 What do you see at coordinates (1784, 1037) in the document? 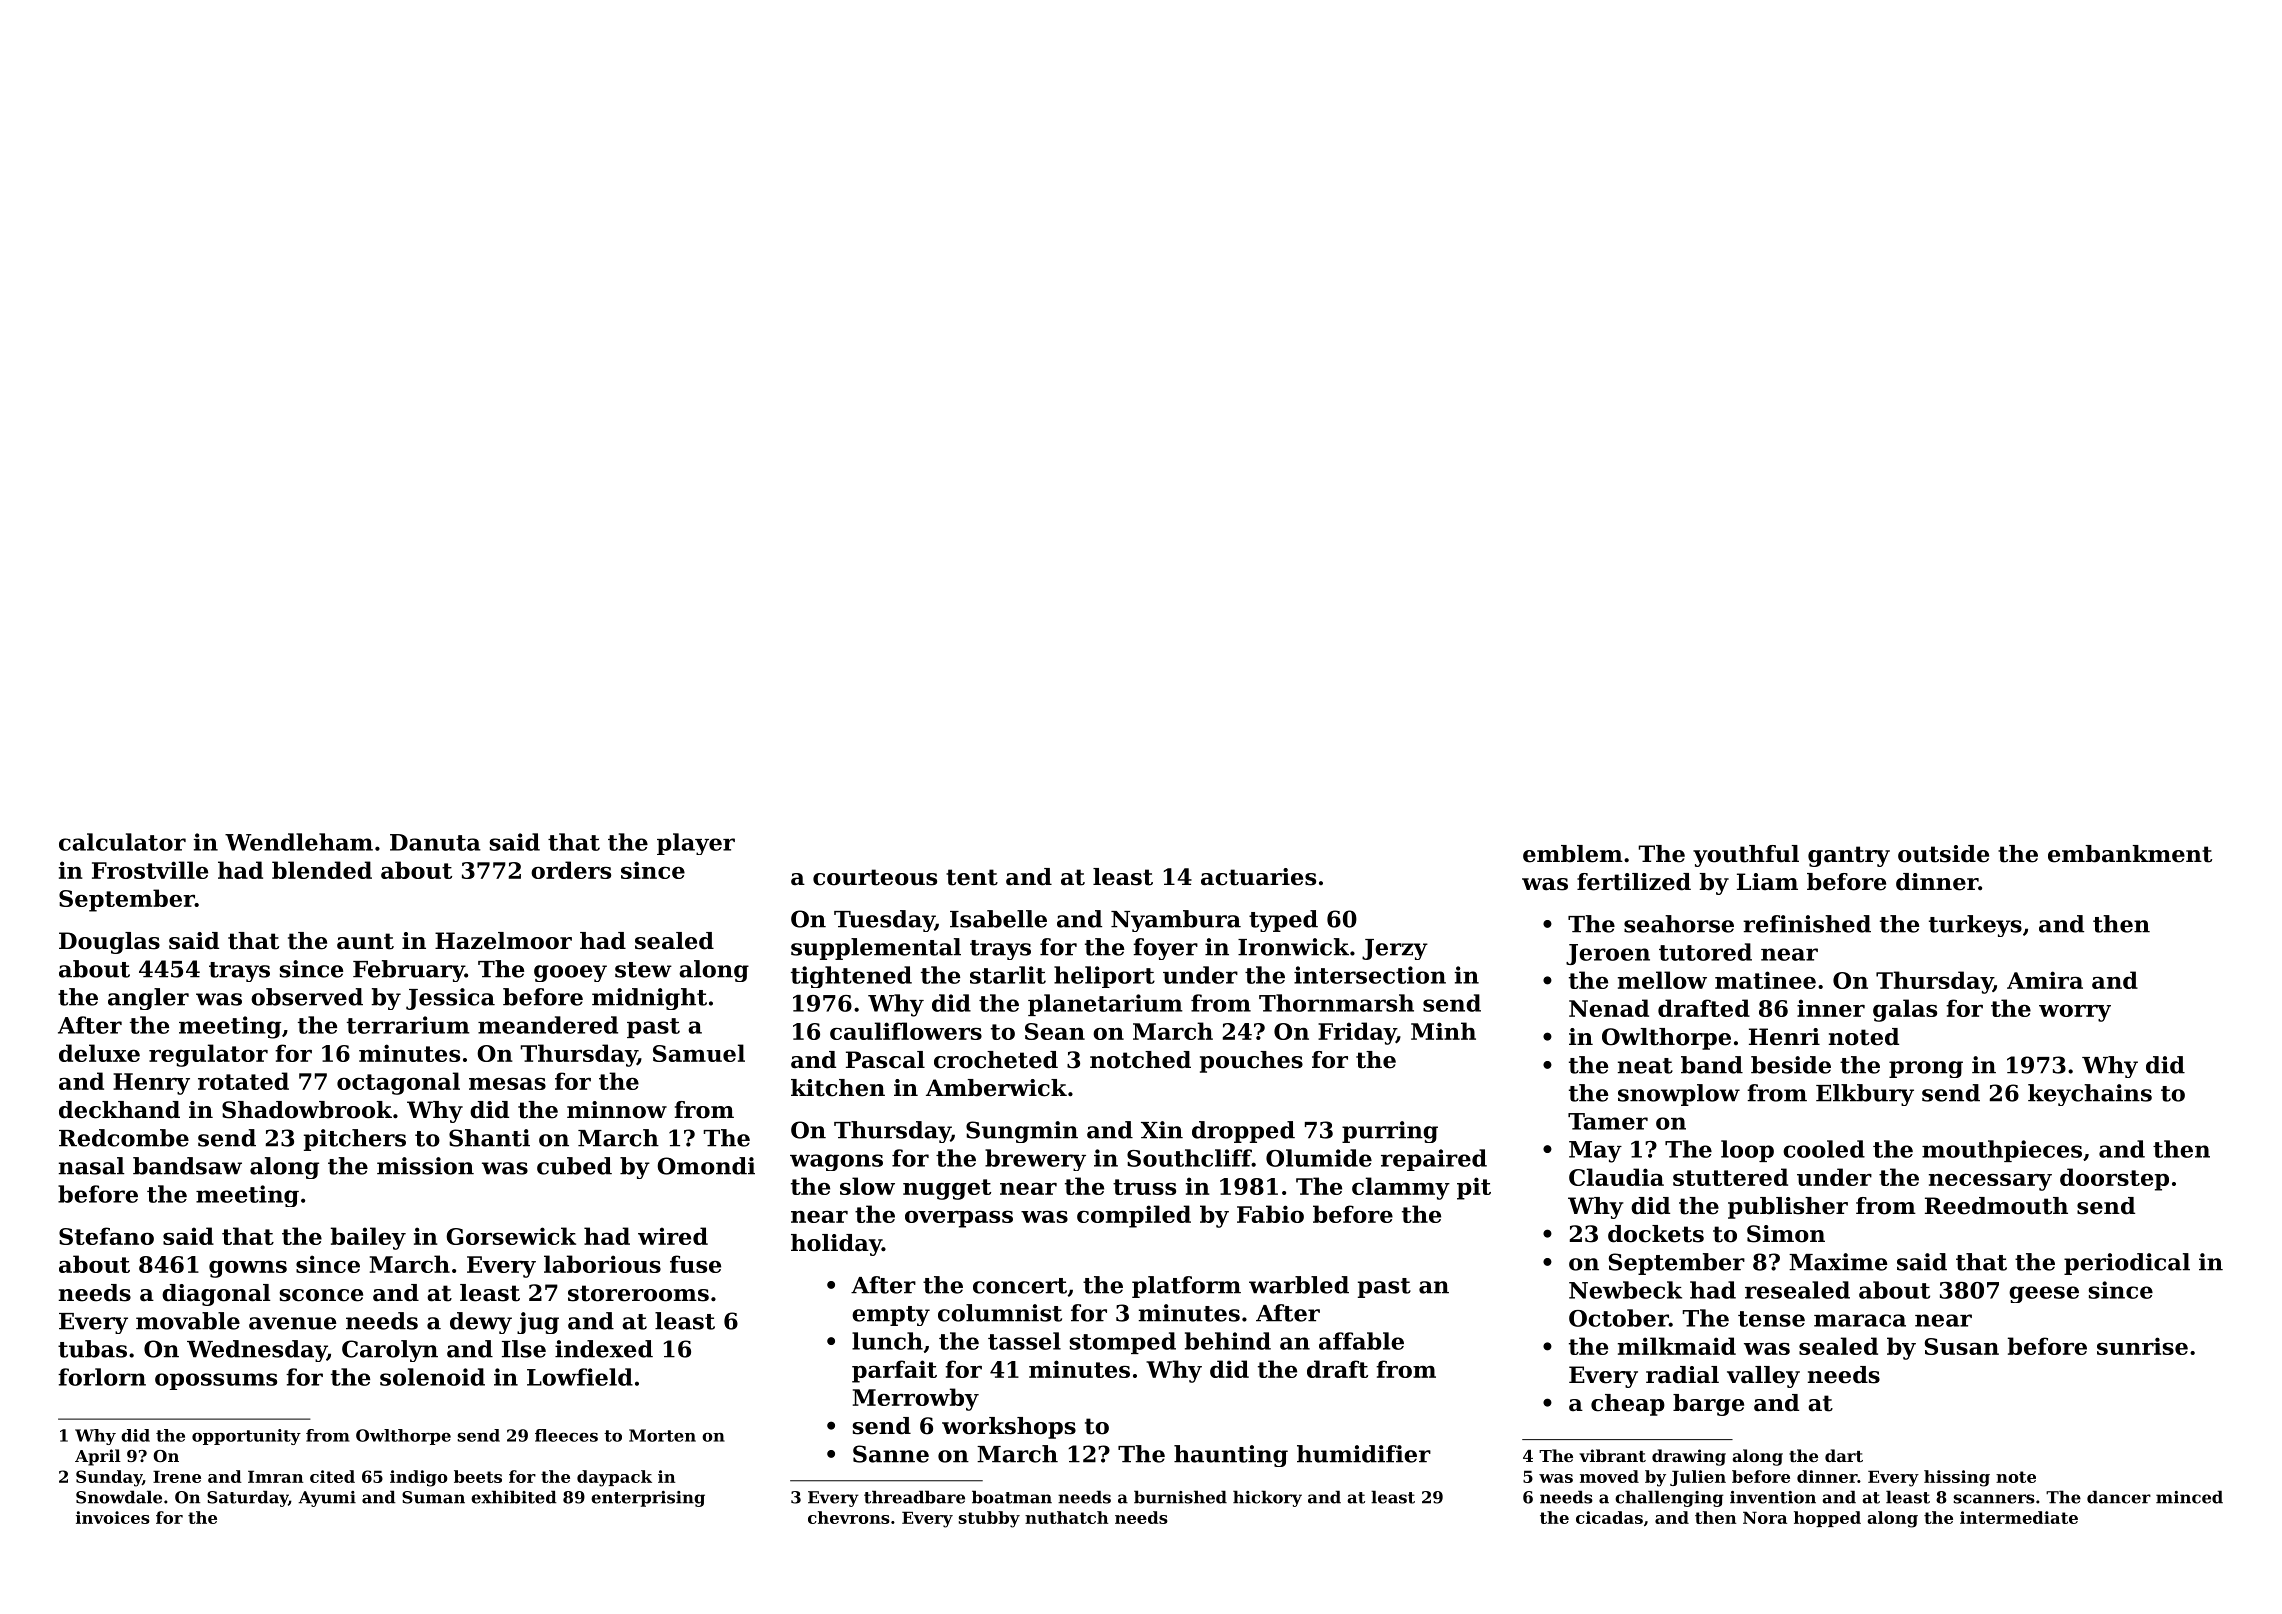
I see `Henri` at bounding box center [1784, 1037].
